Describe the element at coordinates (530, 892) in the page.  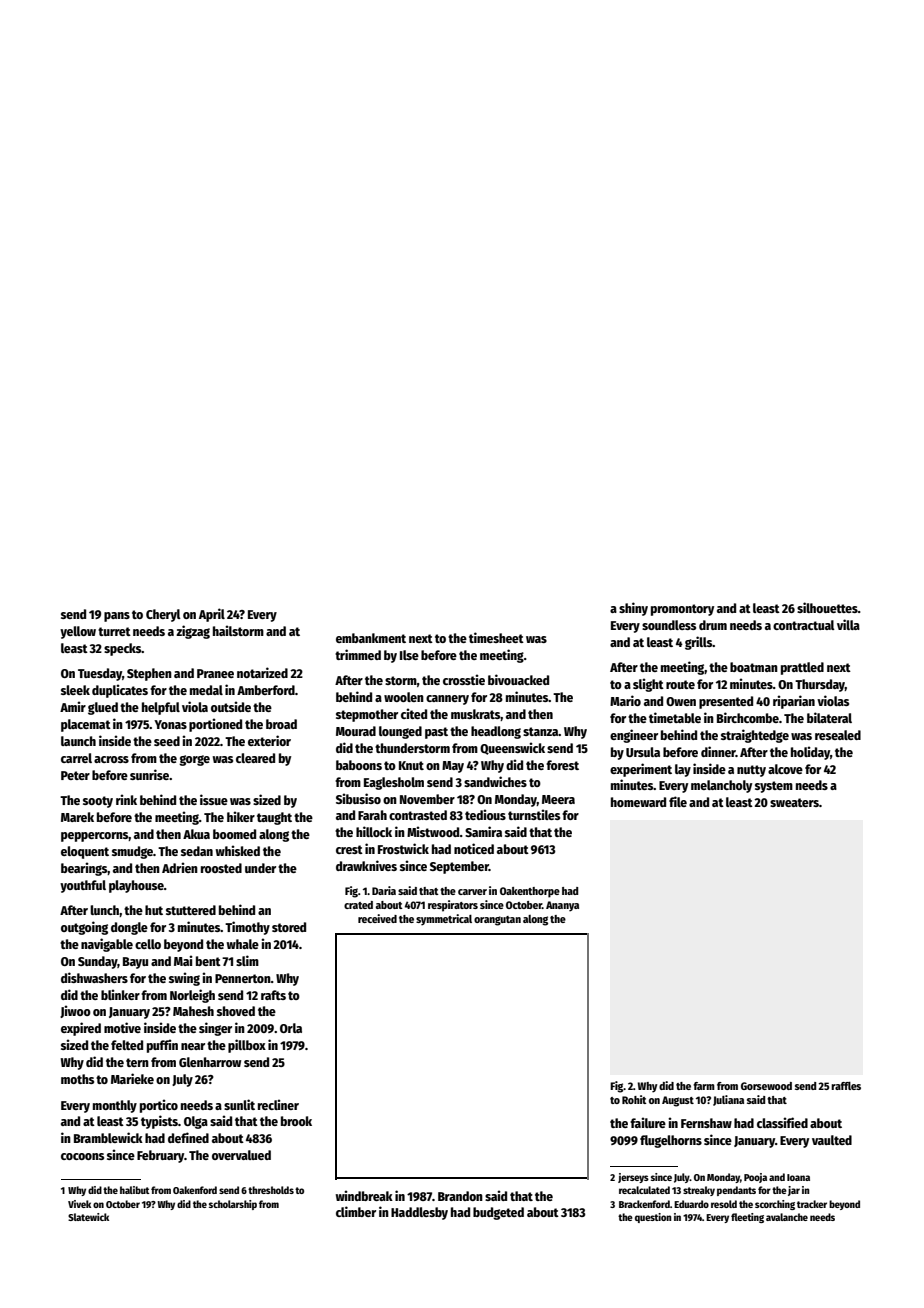
I see `Oakenthorpe` at that location.
